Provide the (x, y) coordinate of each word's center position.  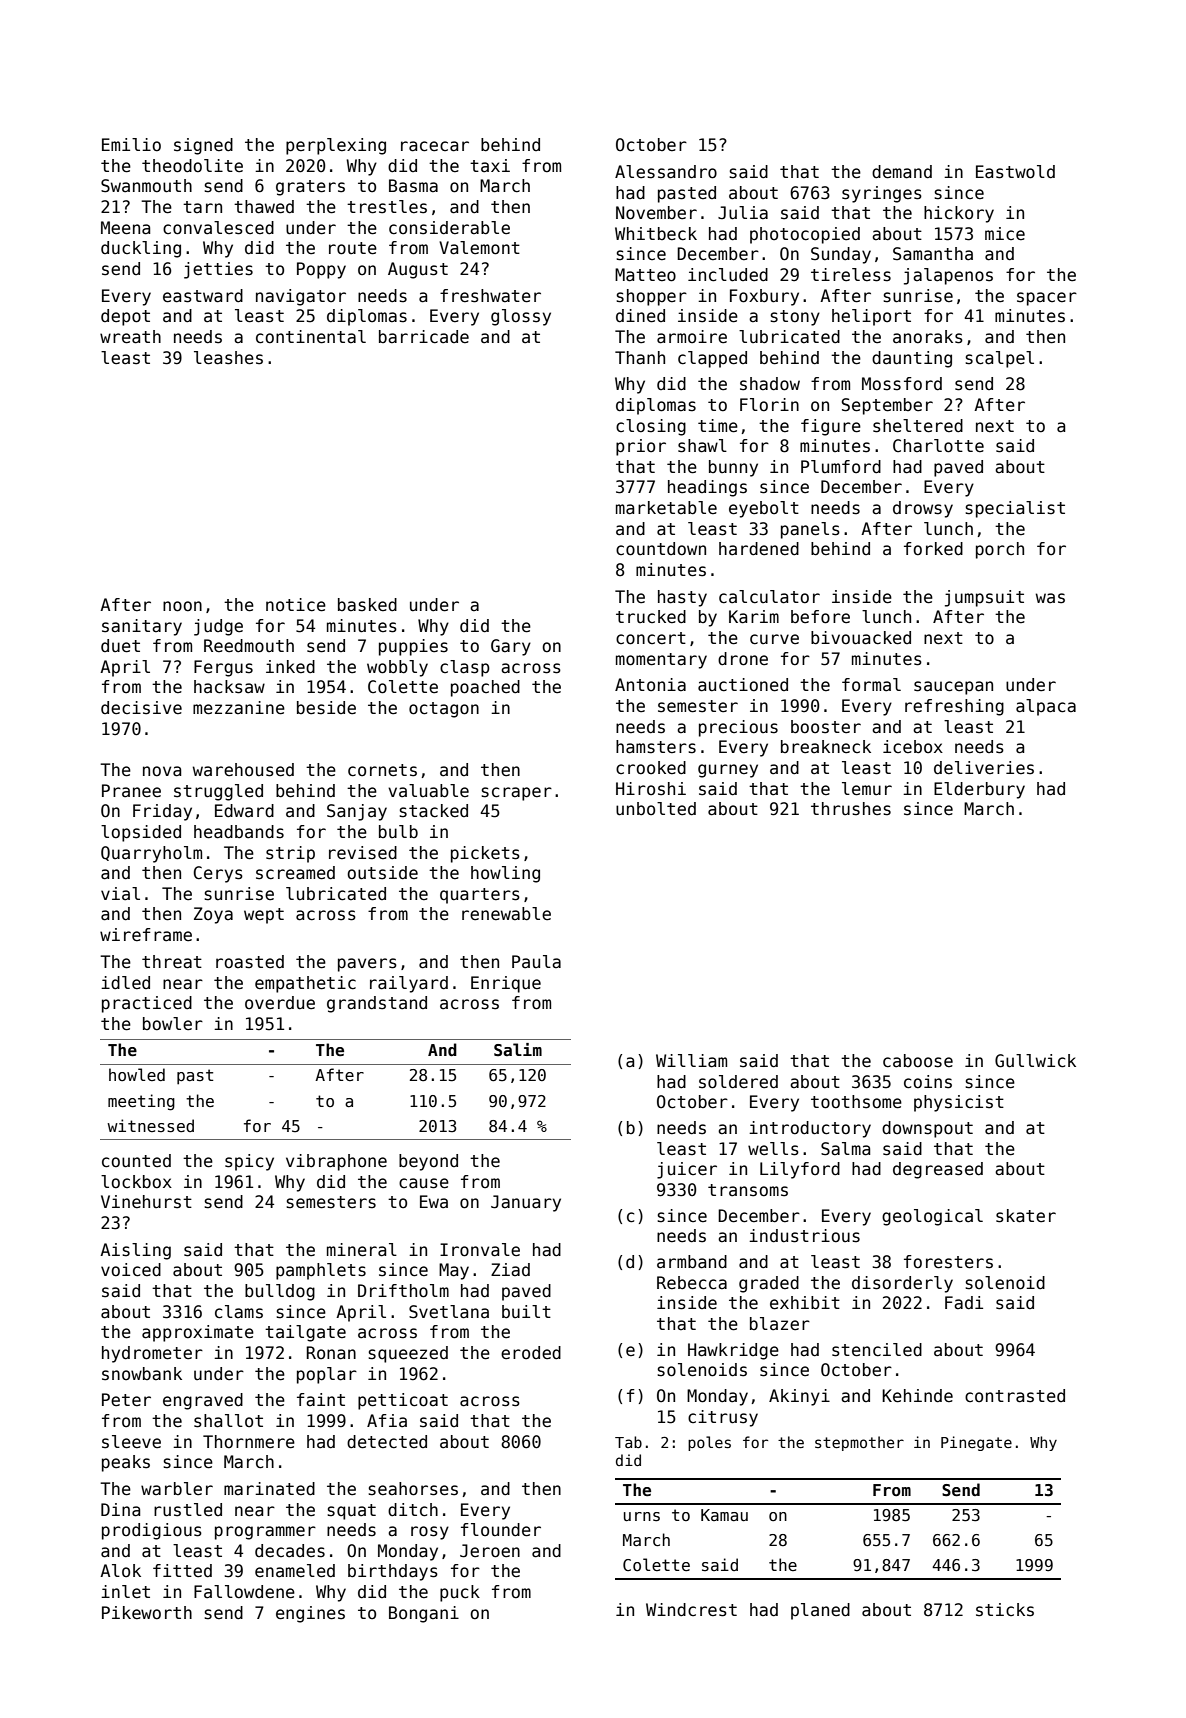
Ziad (510, 1270)
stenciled (877, 1350)
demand (902, 172)
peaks (126, 1463)
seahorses (413, 1489)
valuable (428, 791)
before (820, 617)
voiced (131, 1270)
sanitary (142, 627)
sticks (1005, 1610)
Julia (743, 213)
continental (311, 337)
